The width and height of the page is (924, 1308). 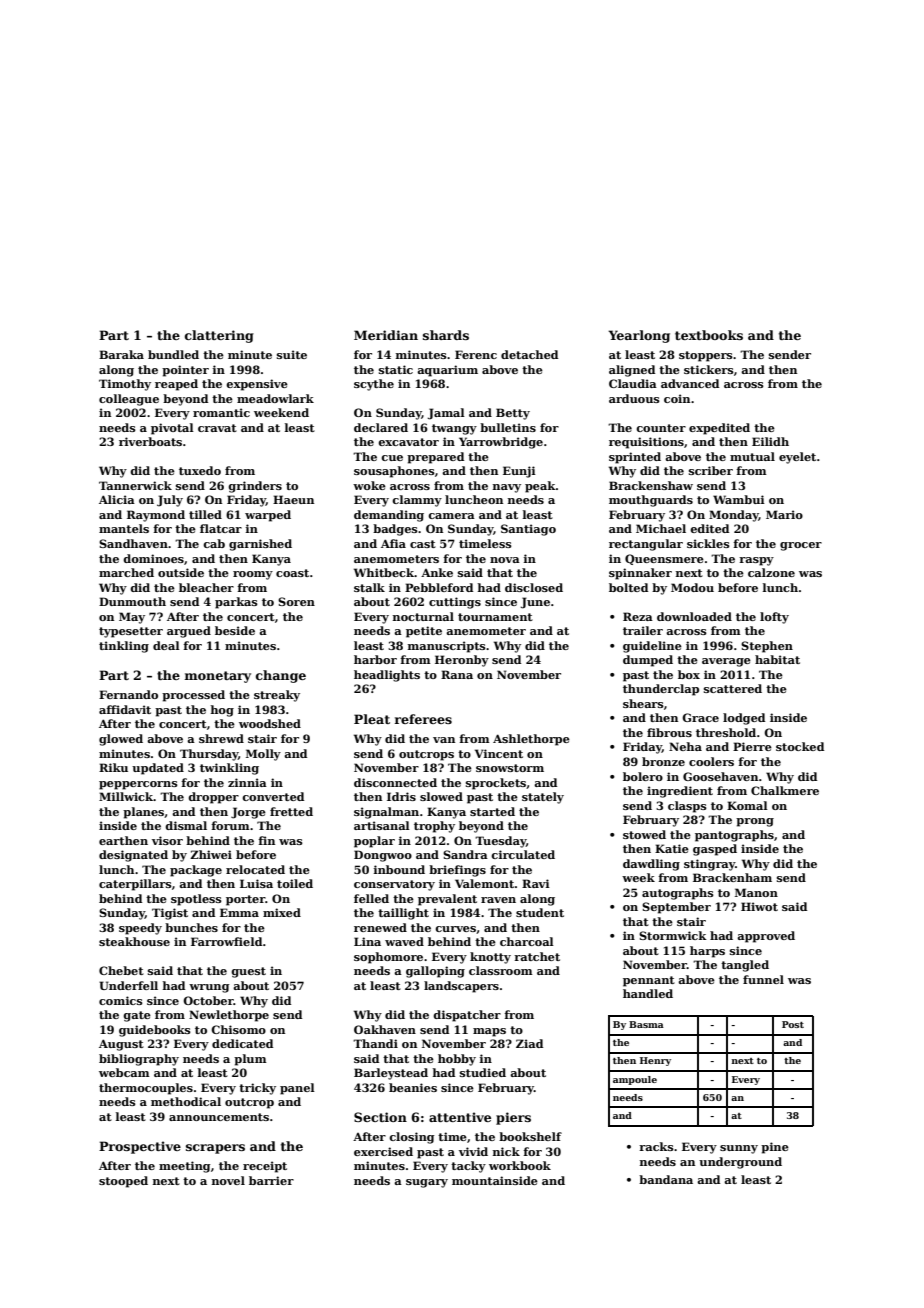 What do you see at coordinates (427, 1183) in the page?
I see `sugary` at bounding box center [427, 1183].
